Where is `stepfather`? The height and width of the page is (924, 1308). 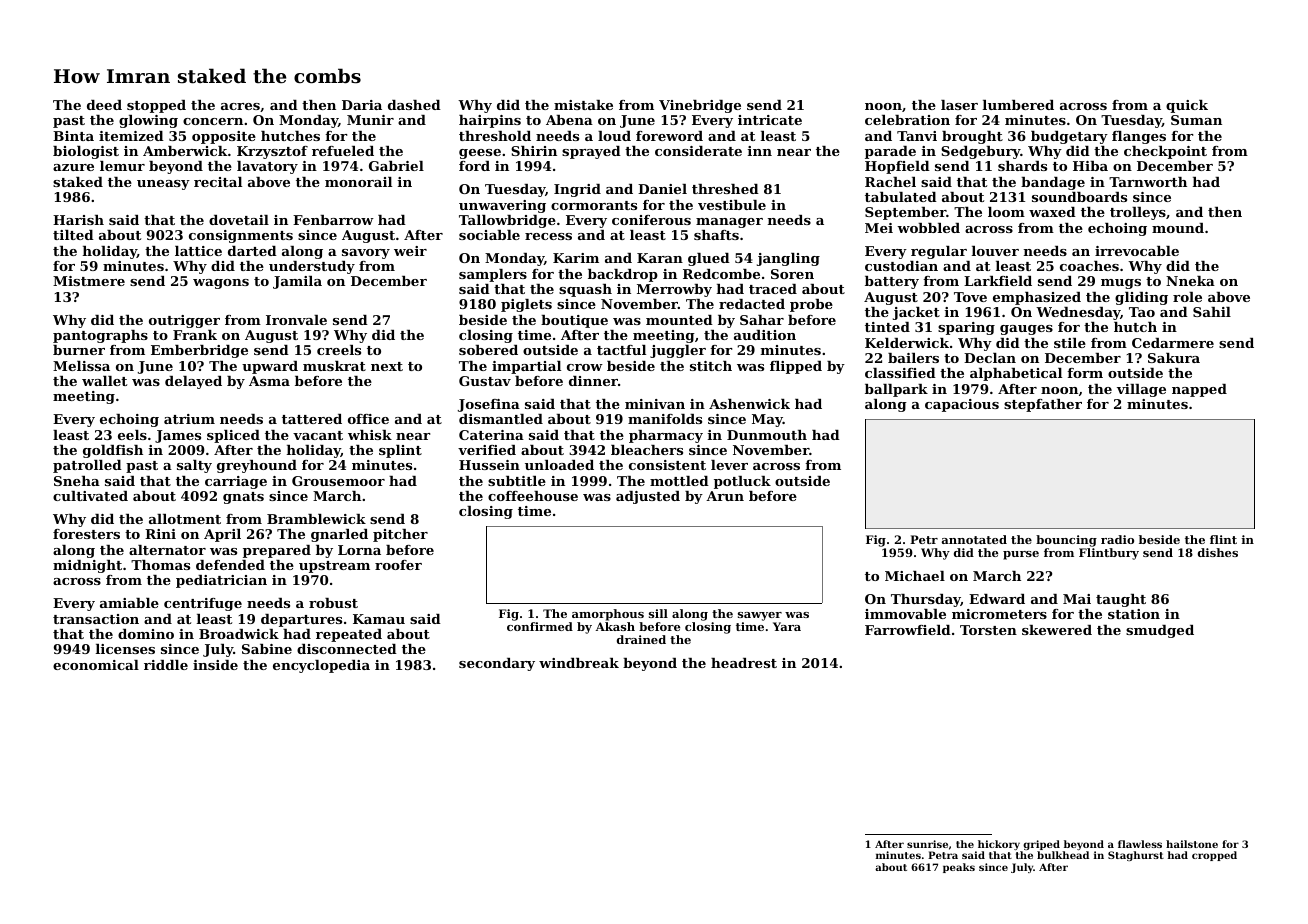 stepfather is located at coordinates (1043, 405).
